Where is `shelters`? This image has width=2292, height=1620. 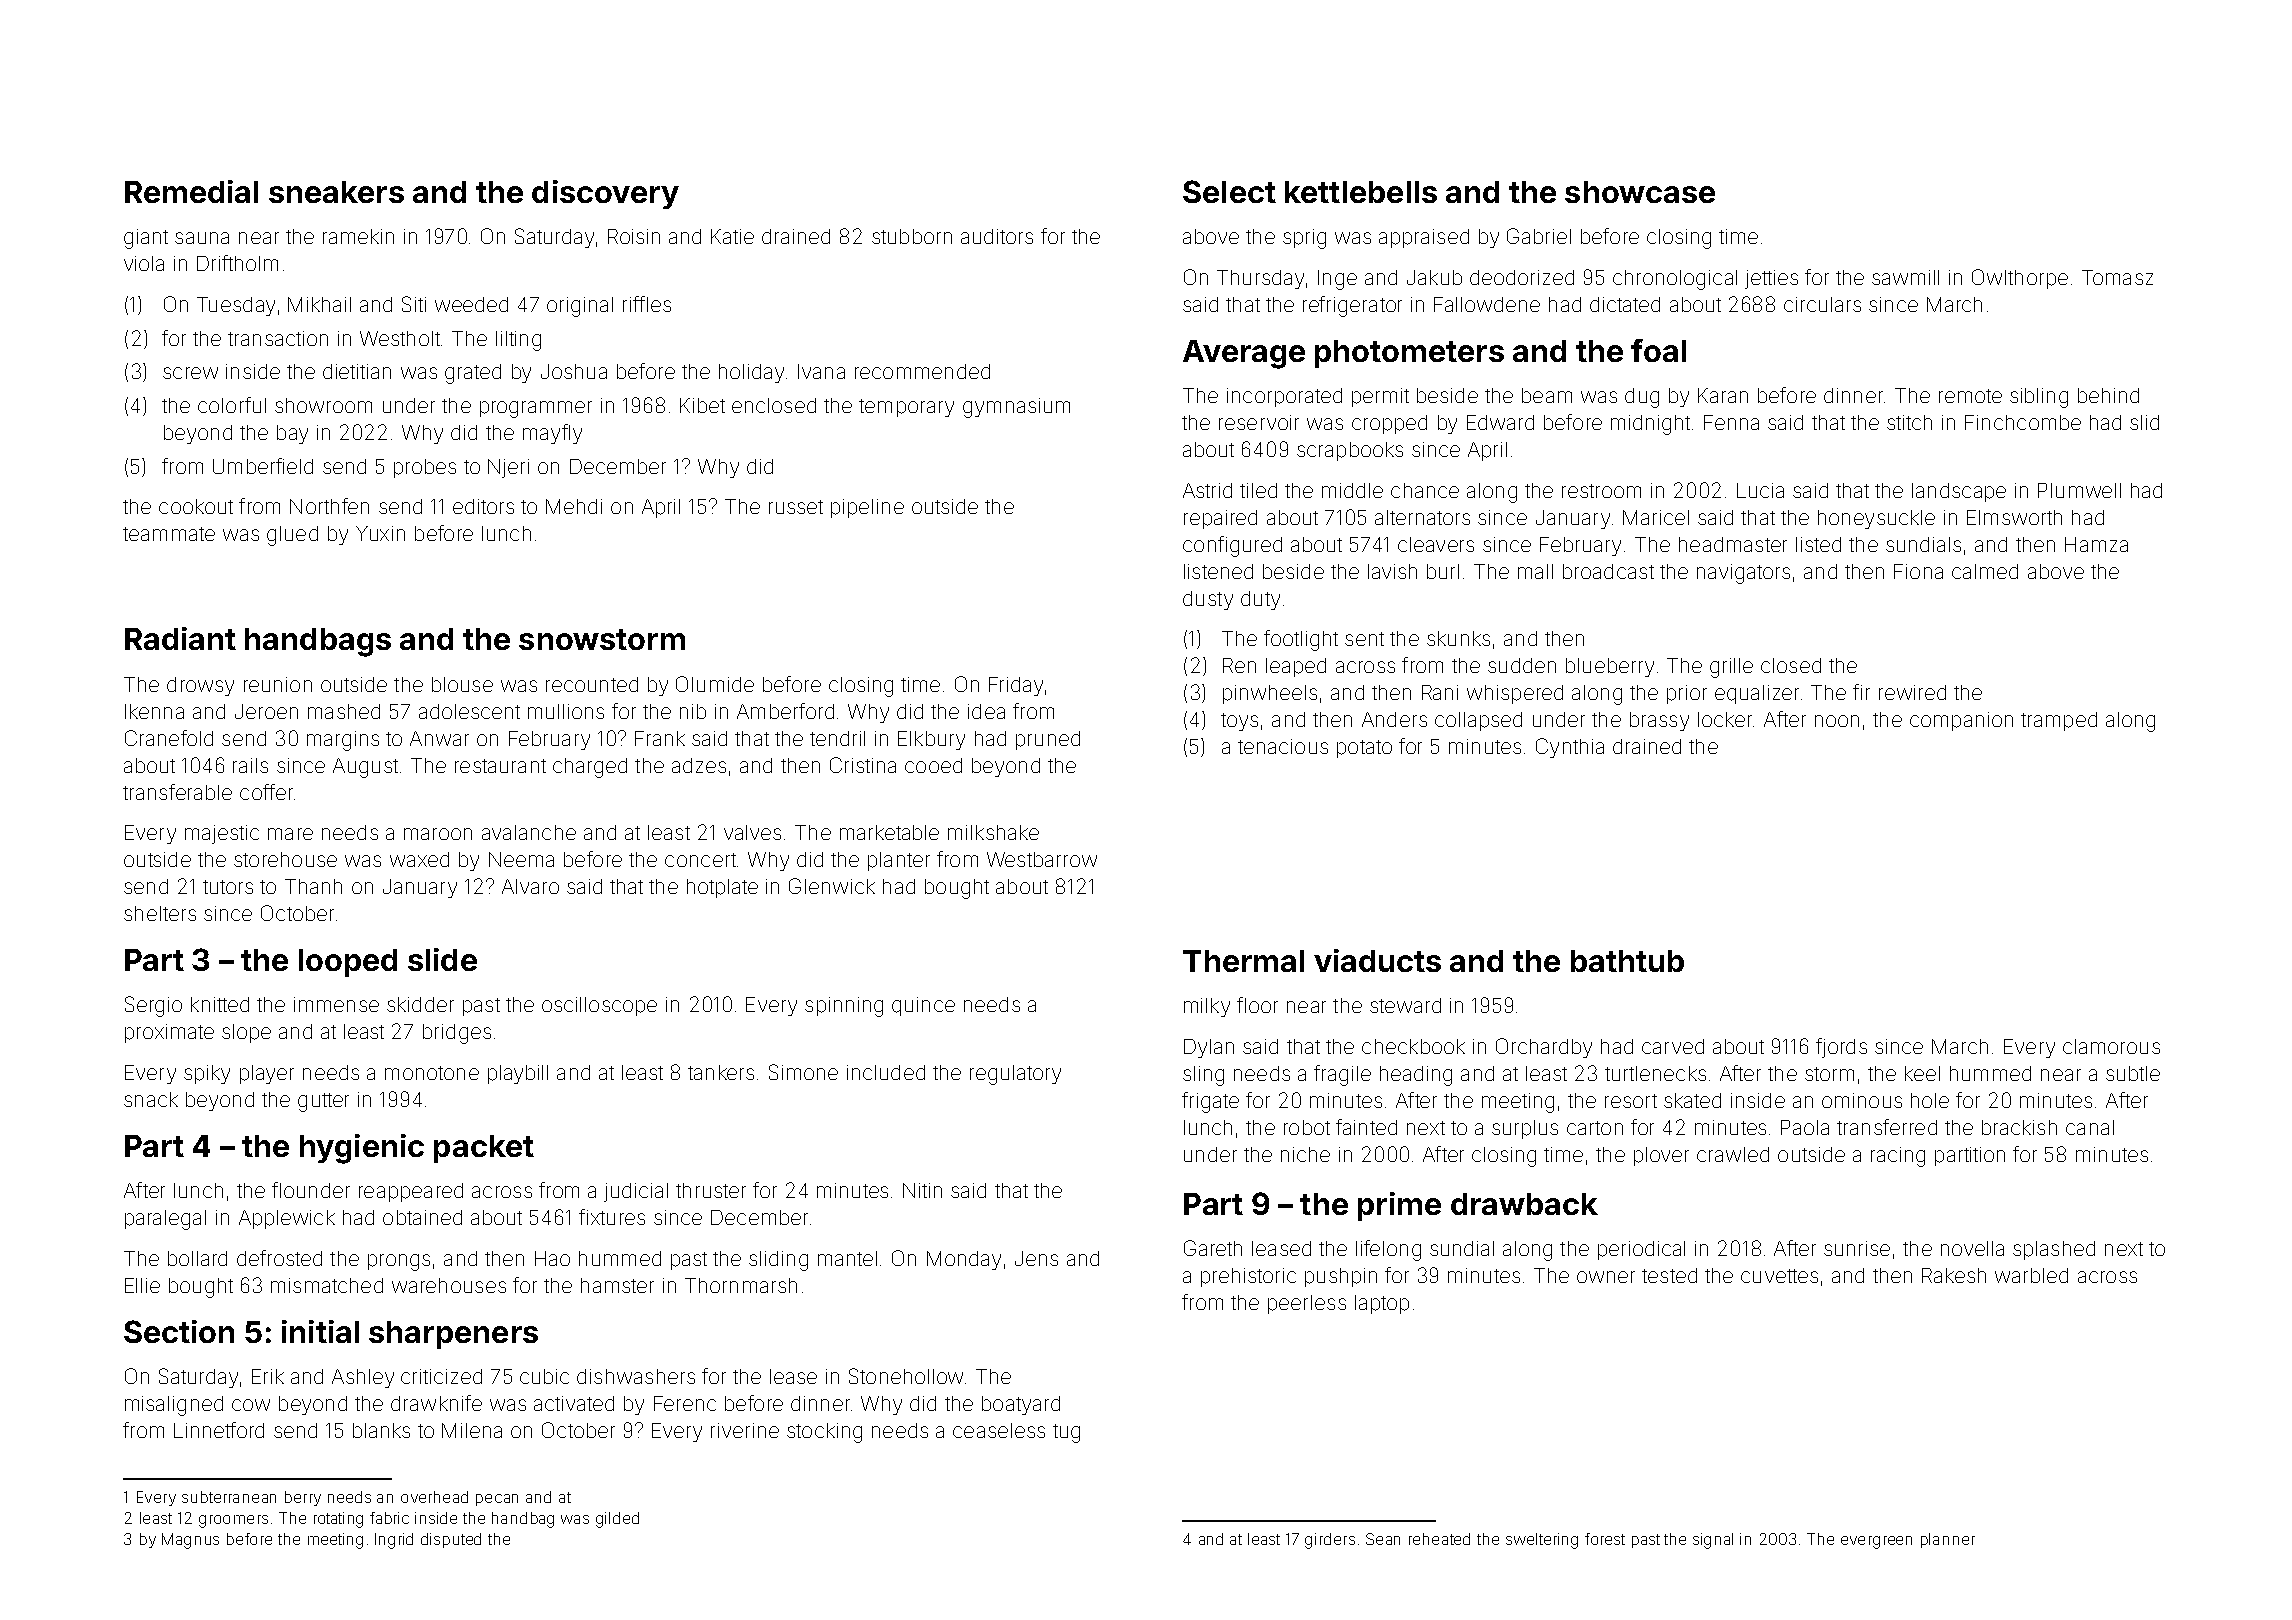
shelters is located at coordinates (160, 913).
